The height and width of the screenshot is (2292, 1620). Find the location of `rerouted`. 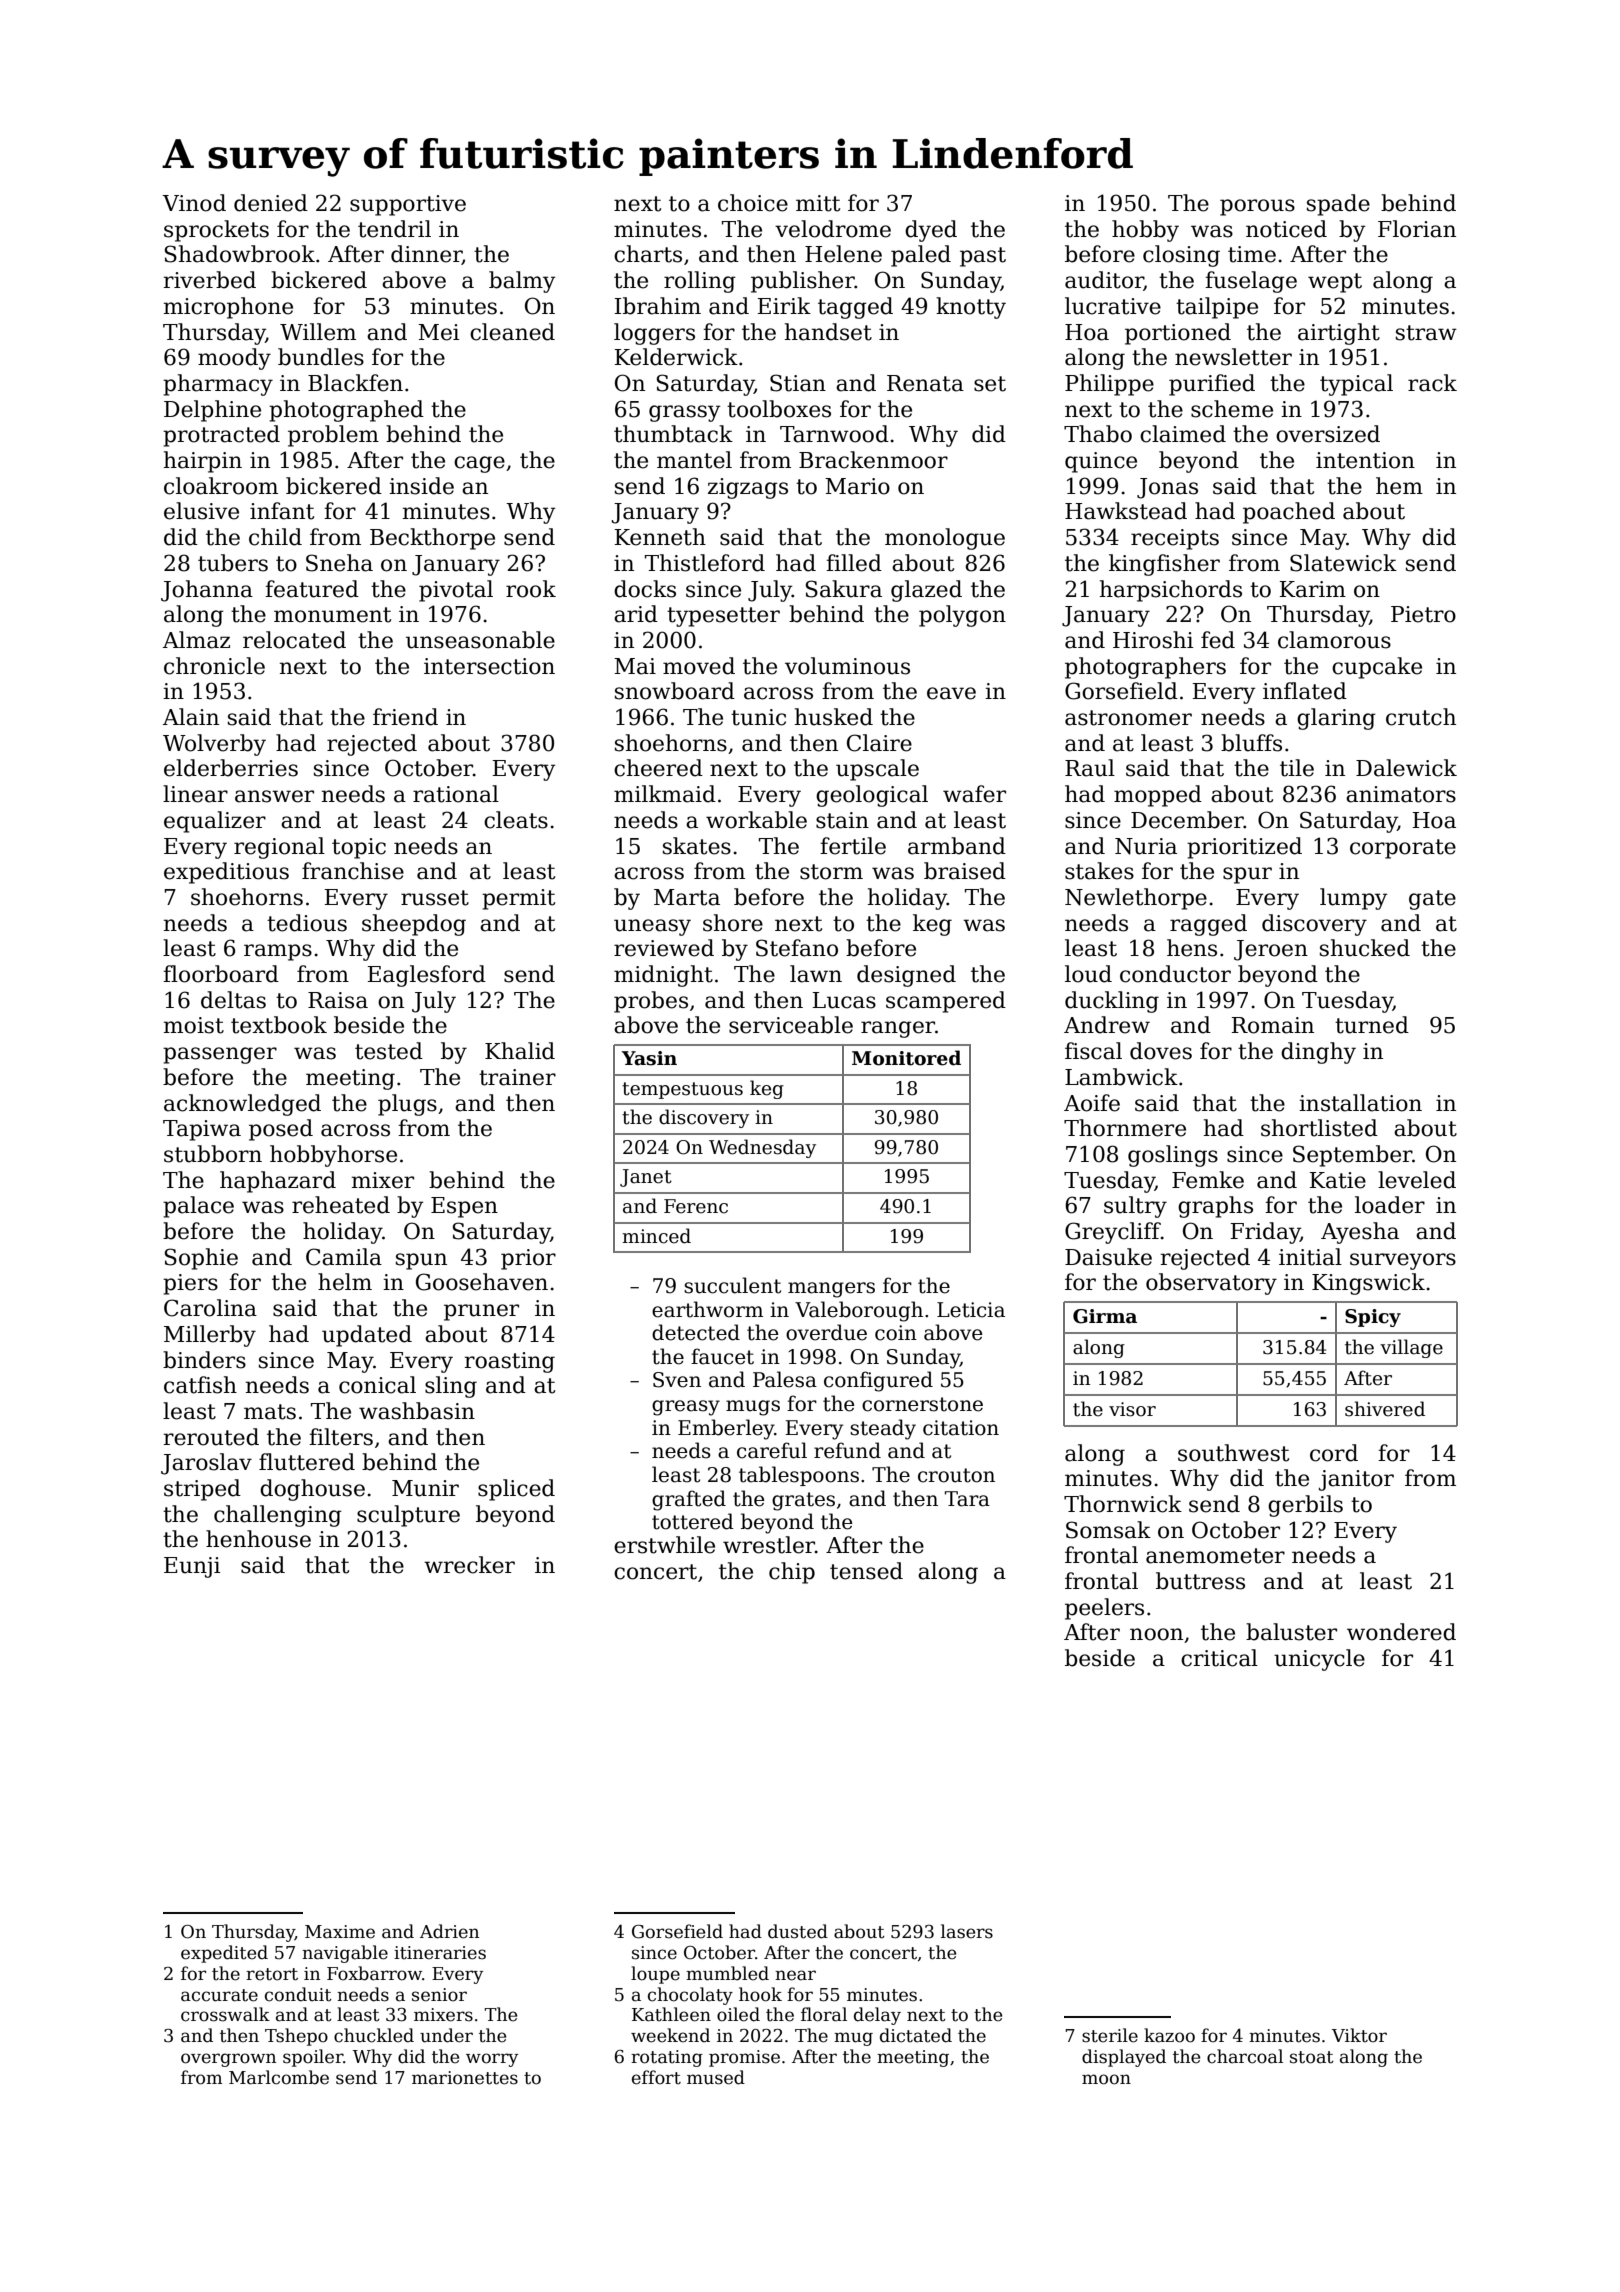

rerouted is located at coordinates (211, 1437).
